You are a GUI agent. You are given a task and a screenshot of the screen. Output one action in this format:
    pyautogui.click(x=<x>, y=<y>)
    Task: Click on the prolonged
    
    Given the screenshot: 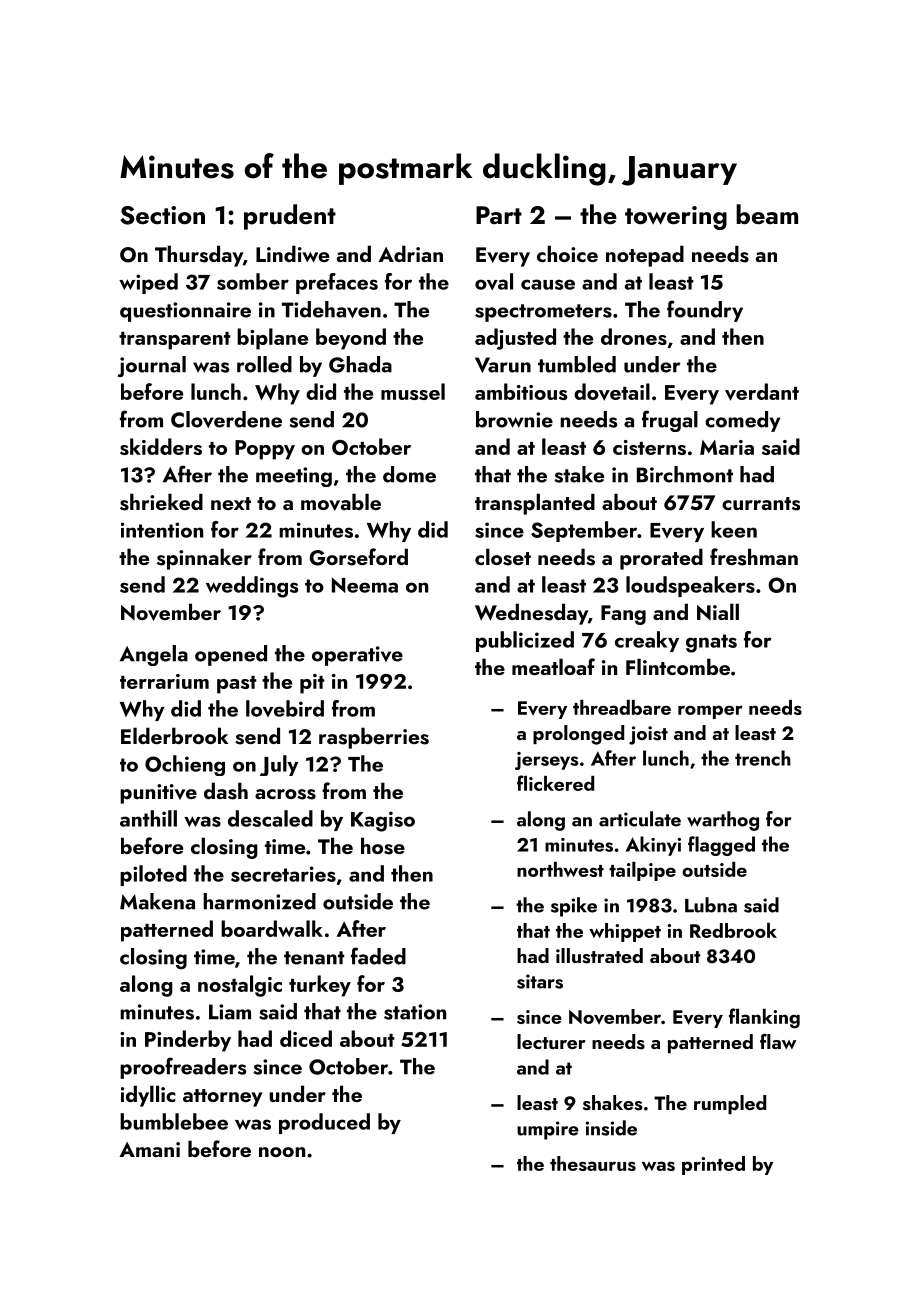 What is the action you would take?
    pyautogui.click(x=578, y=735)
